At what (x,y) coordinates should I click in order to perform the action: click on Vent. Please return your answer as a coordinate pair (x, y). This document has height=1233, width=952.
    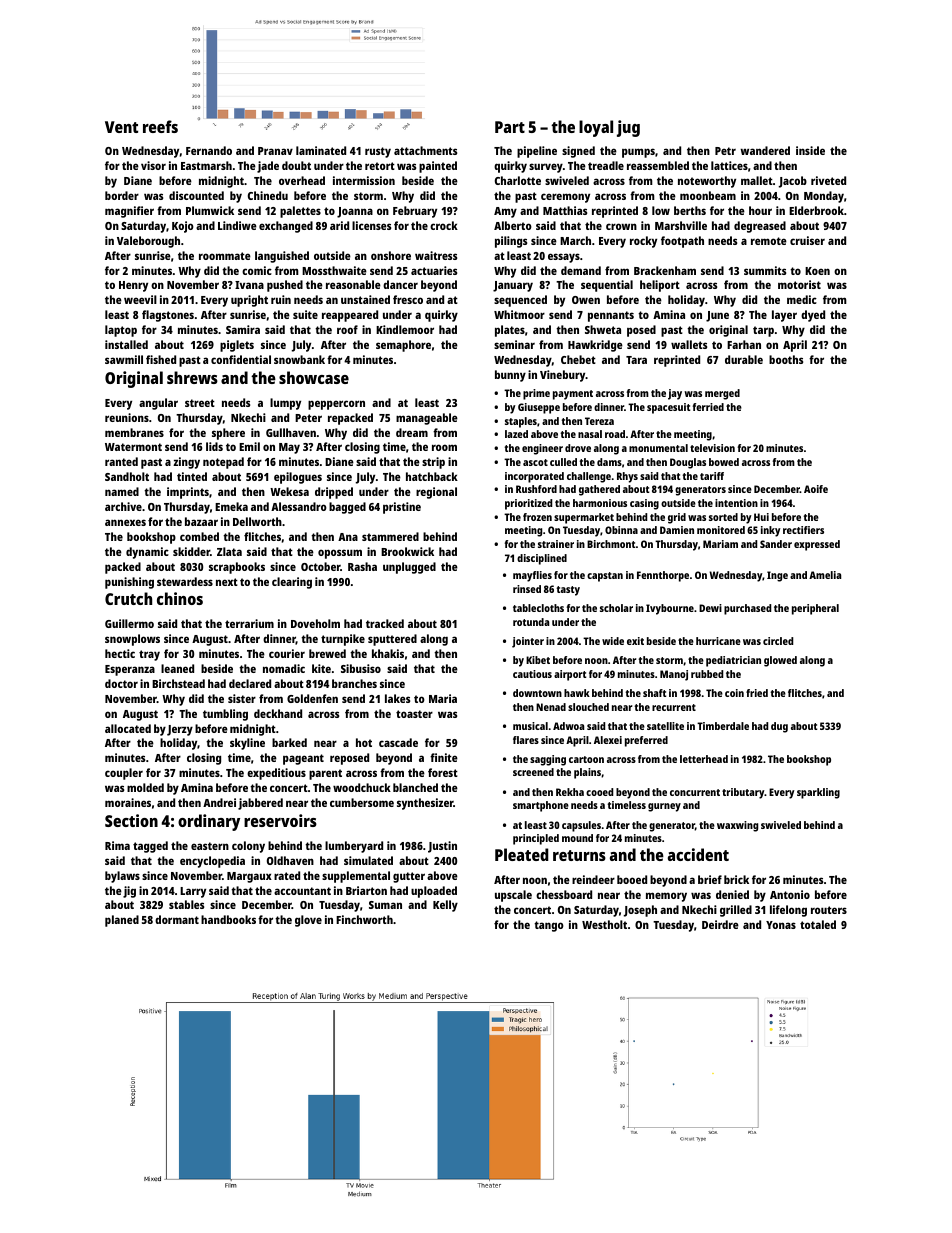
    Looking at the image, I should click on (121, 127).
